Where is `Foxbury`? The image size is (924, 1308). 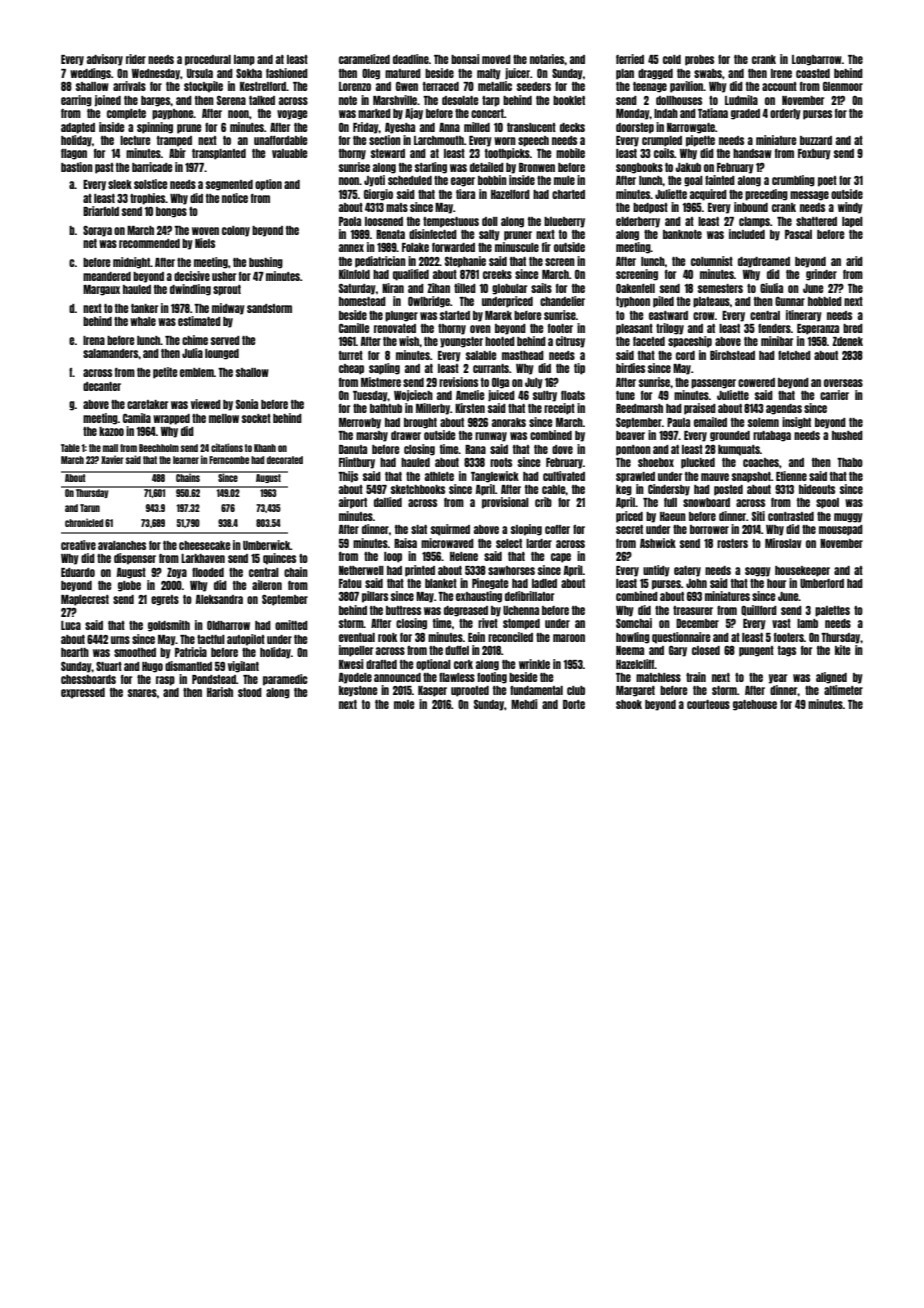
Foxbury is located at coordinates (814, 154).
